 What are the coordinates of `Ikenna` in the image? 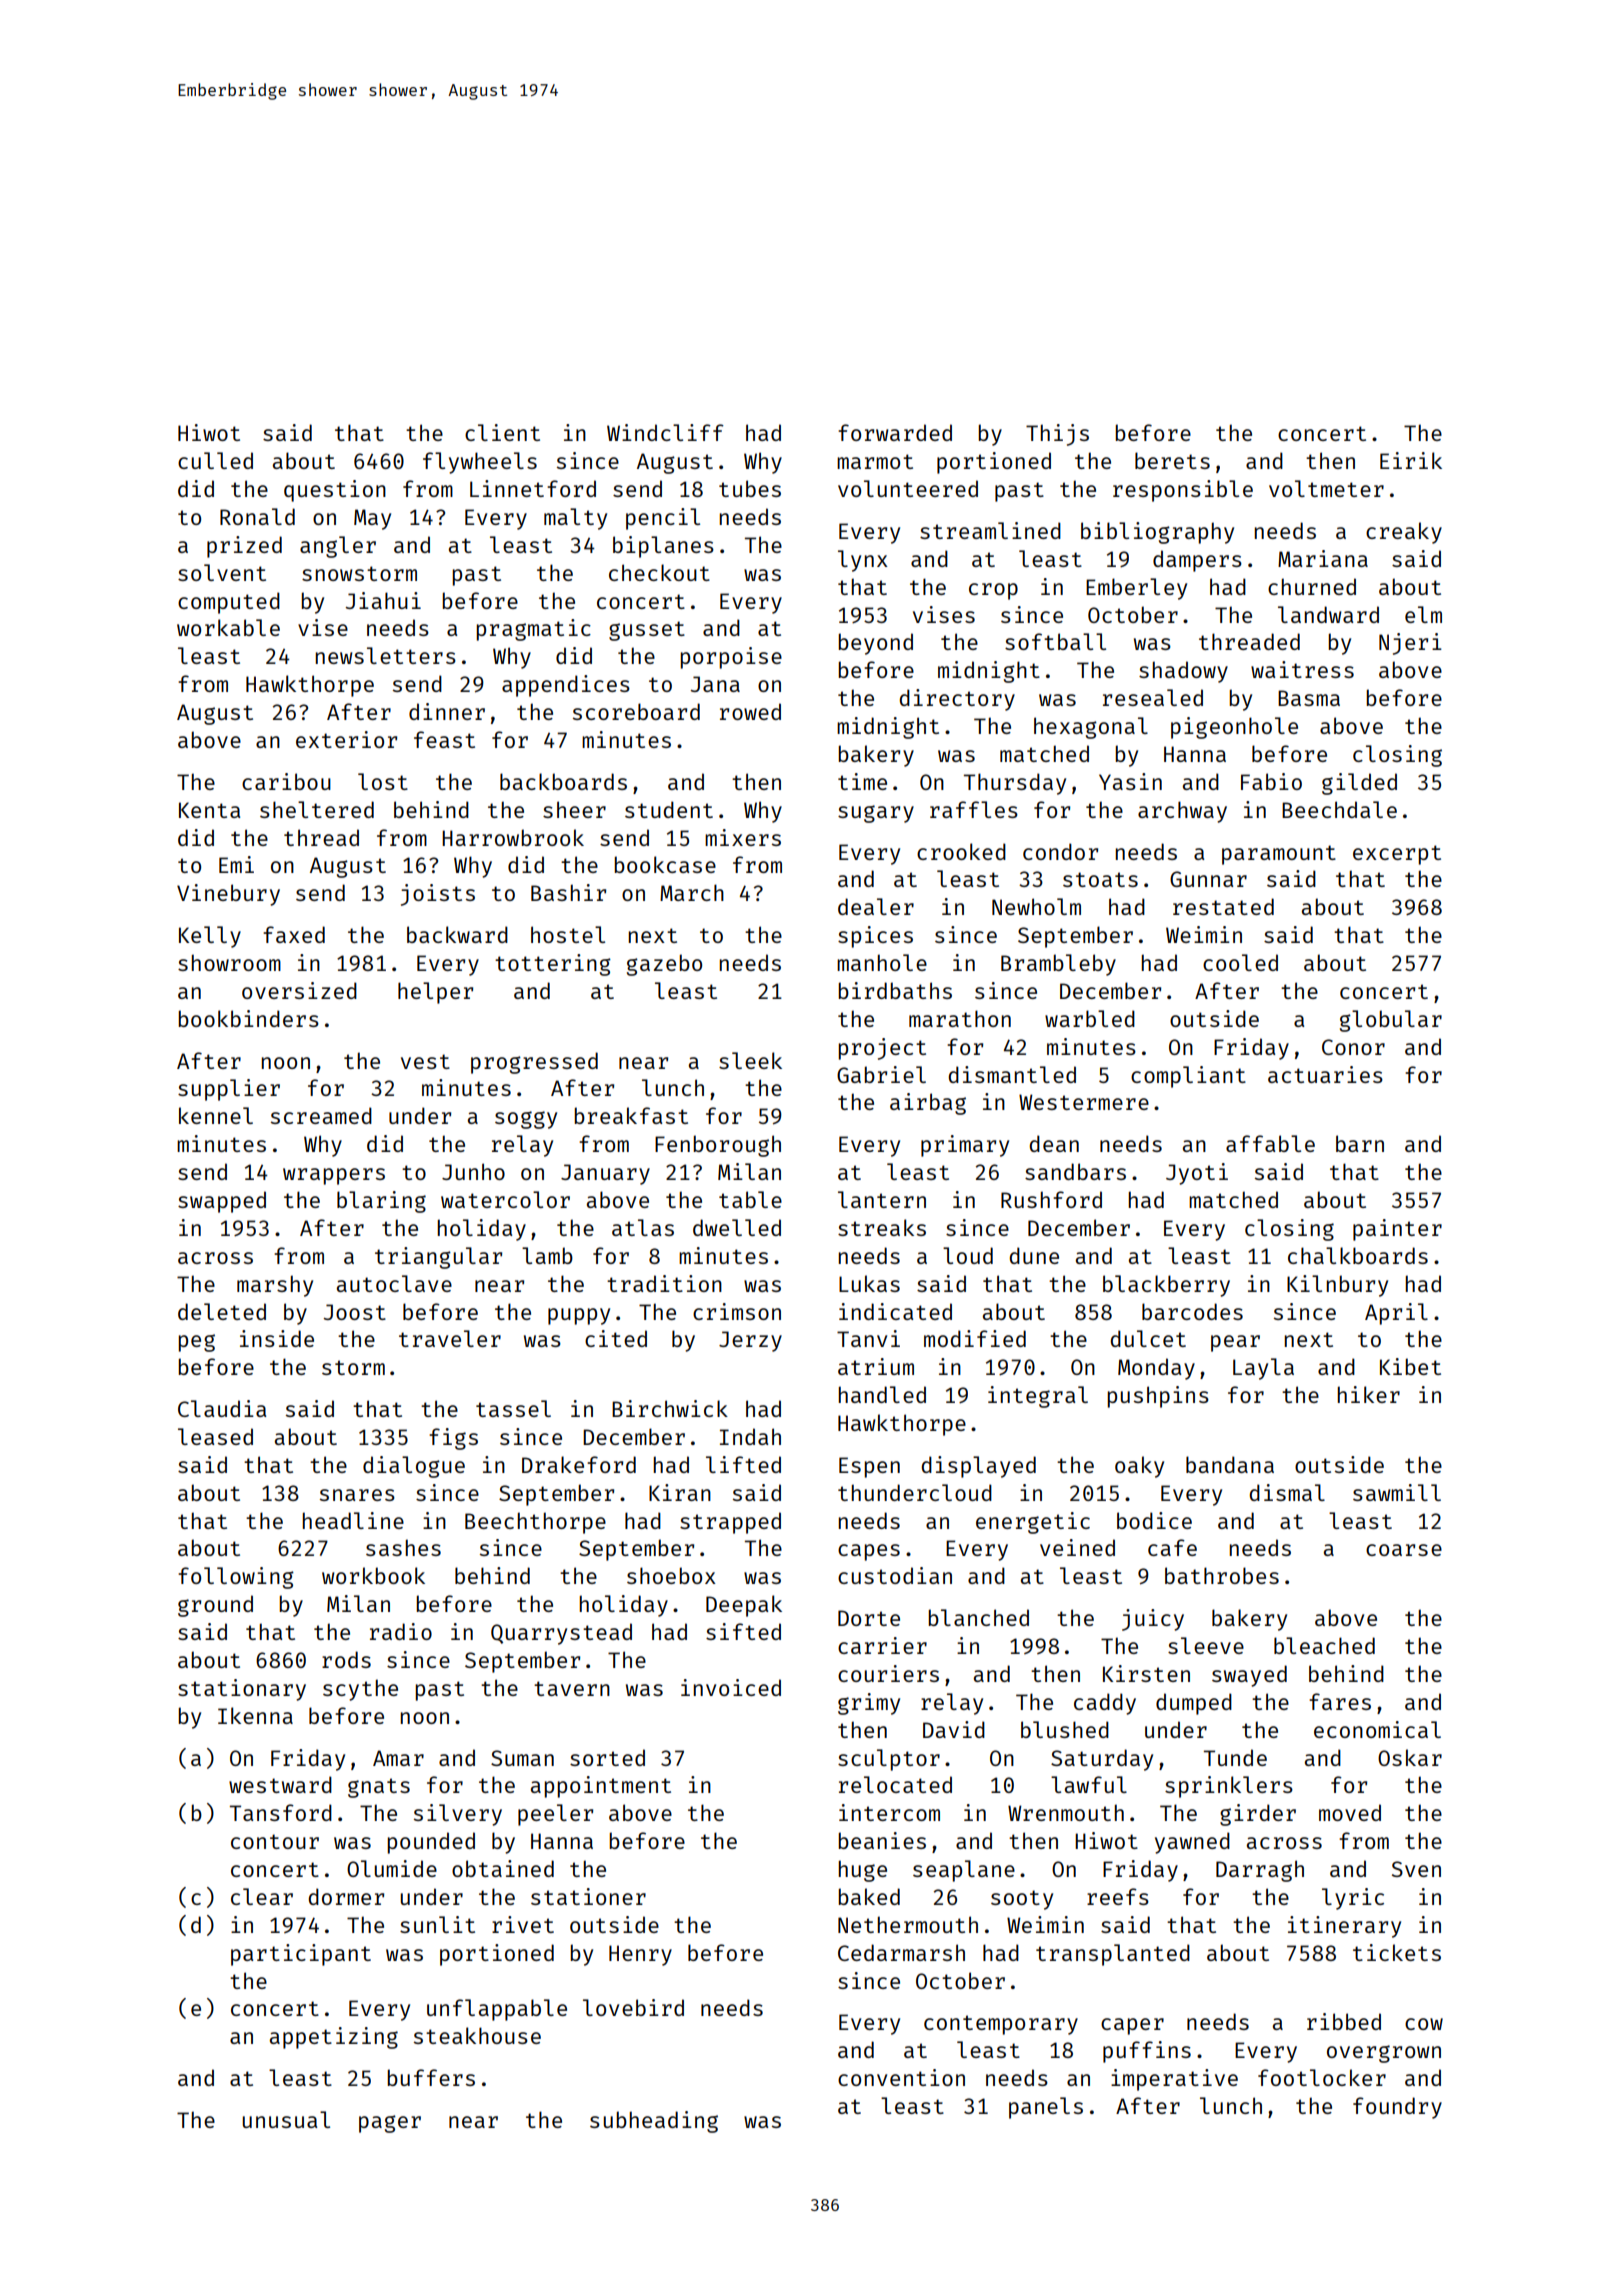 It's located at (255, 1715).
